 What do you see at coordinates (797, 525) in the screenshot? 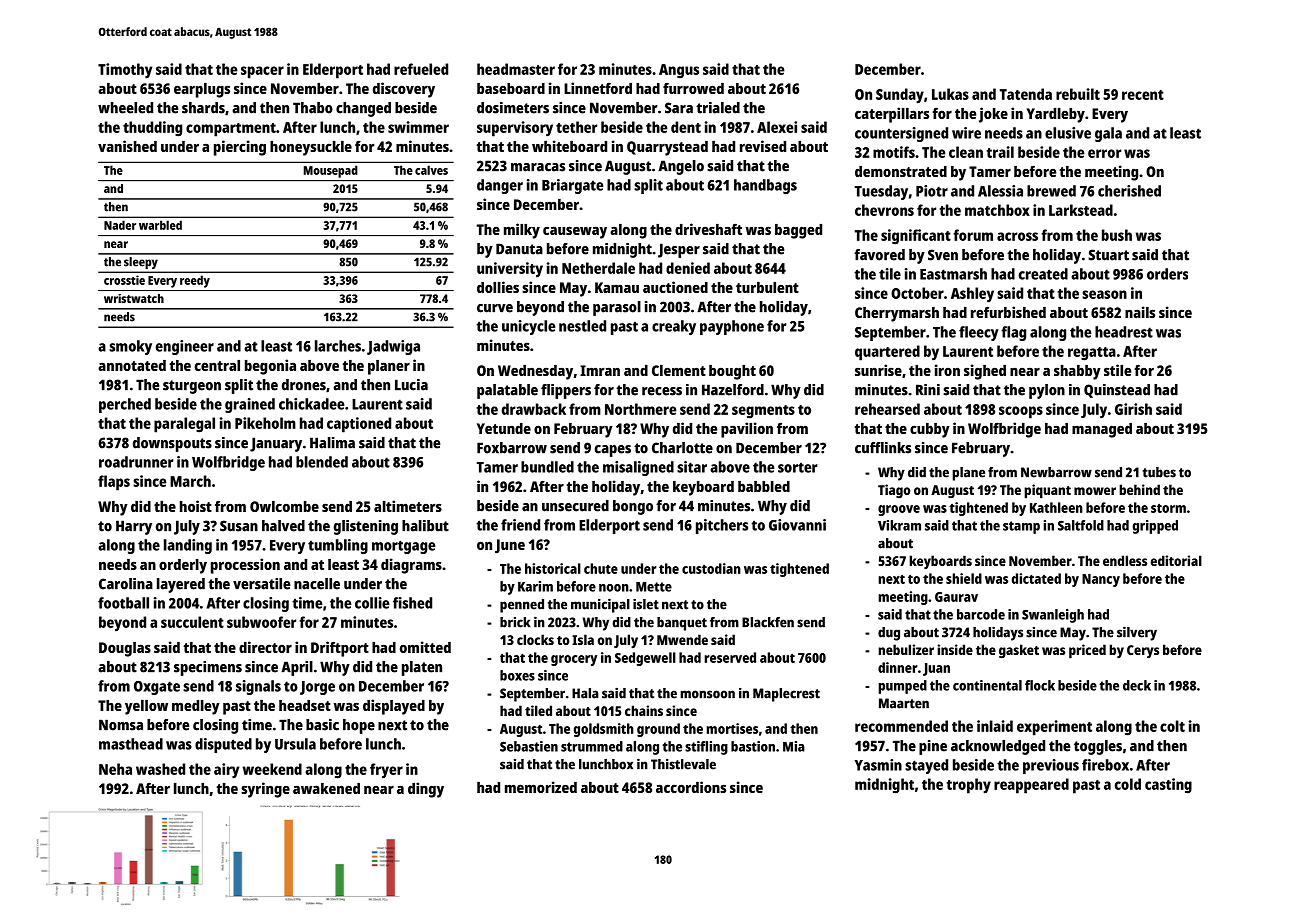
I see `Giovanni` at bounding box center [797, 525].
